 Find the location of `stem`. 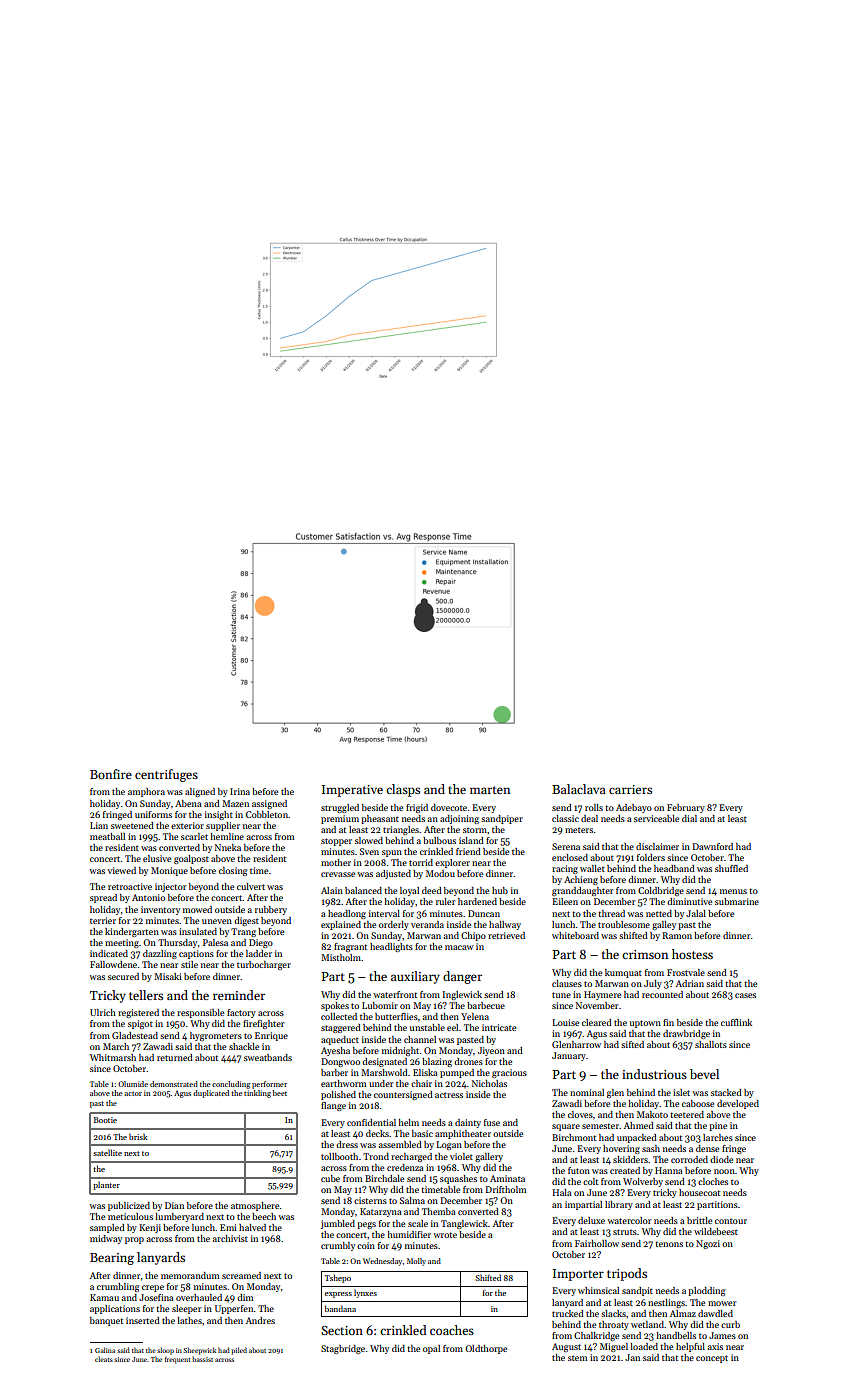

stem is located at coordinates (577, 1358).
